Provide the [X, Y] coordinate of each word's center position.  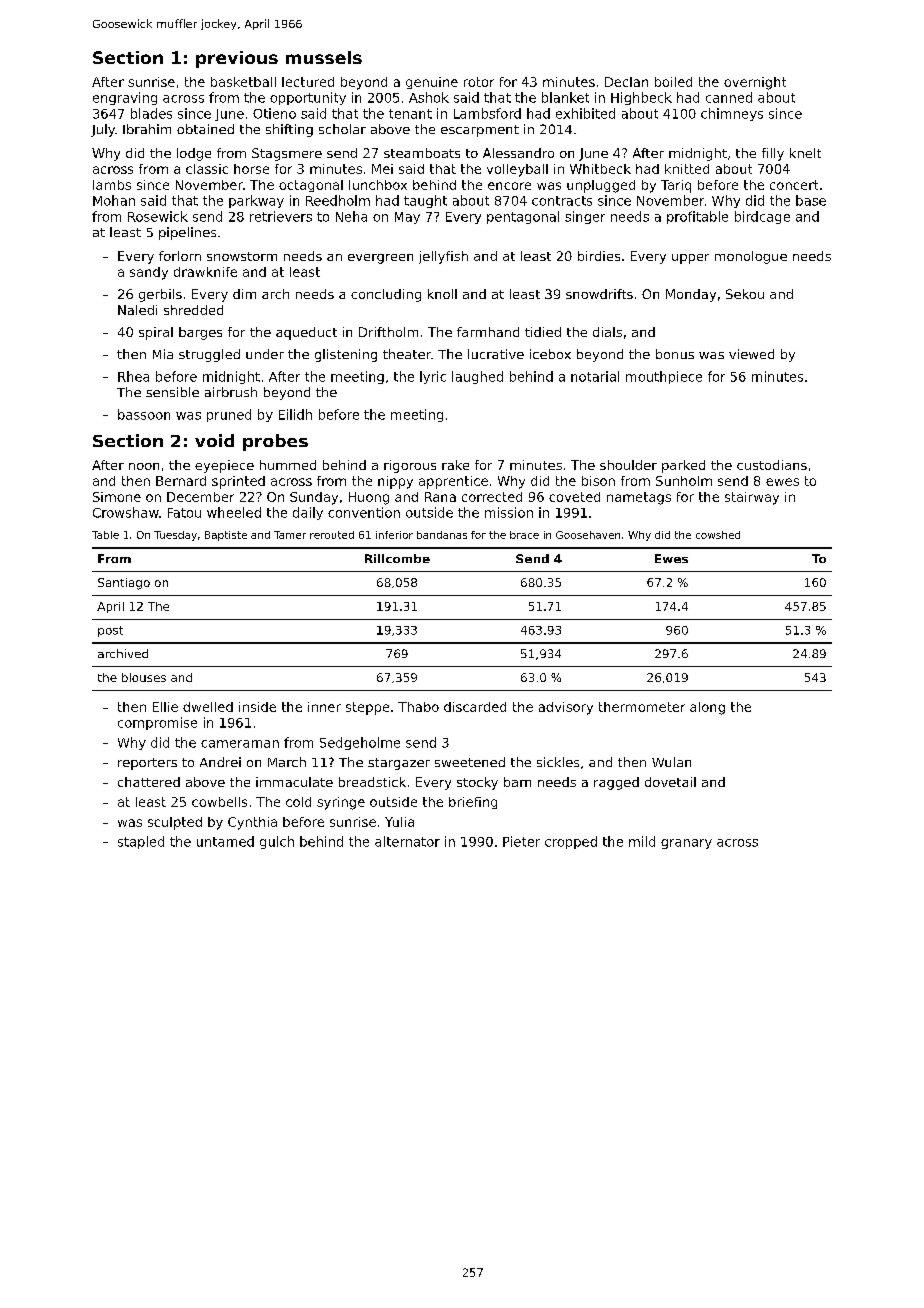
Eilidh [295, 414]
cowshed [718, 535]
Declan [626, 82]
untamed [225, 841]
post [110, 631]
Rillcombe [397, 558]
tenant [410, 114]
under [265, 354]
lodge [194, 154]
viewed [751, 354]
